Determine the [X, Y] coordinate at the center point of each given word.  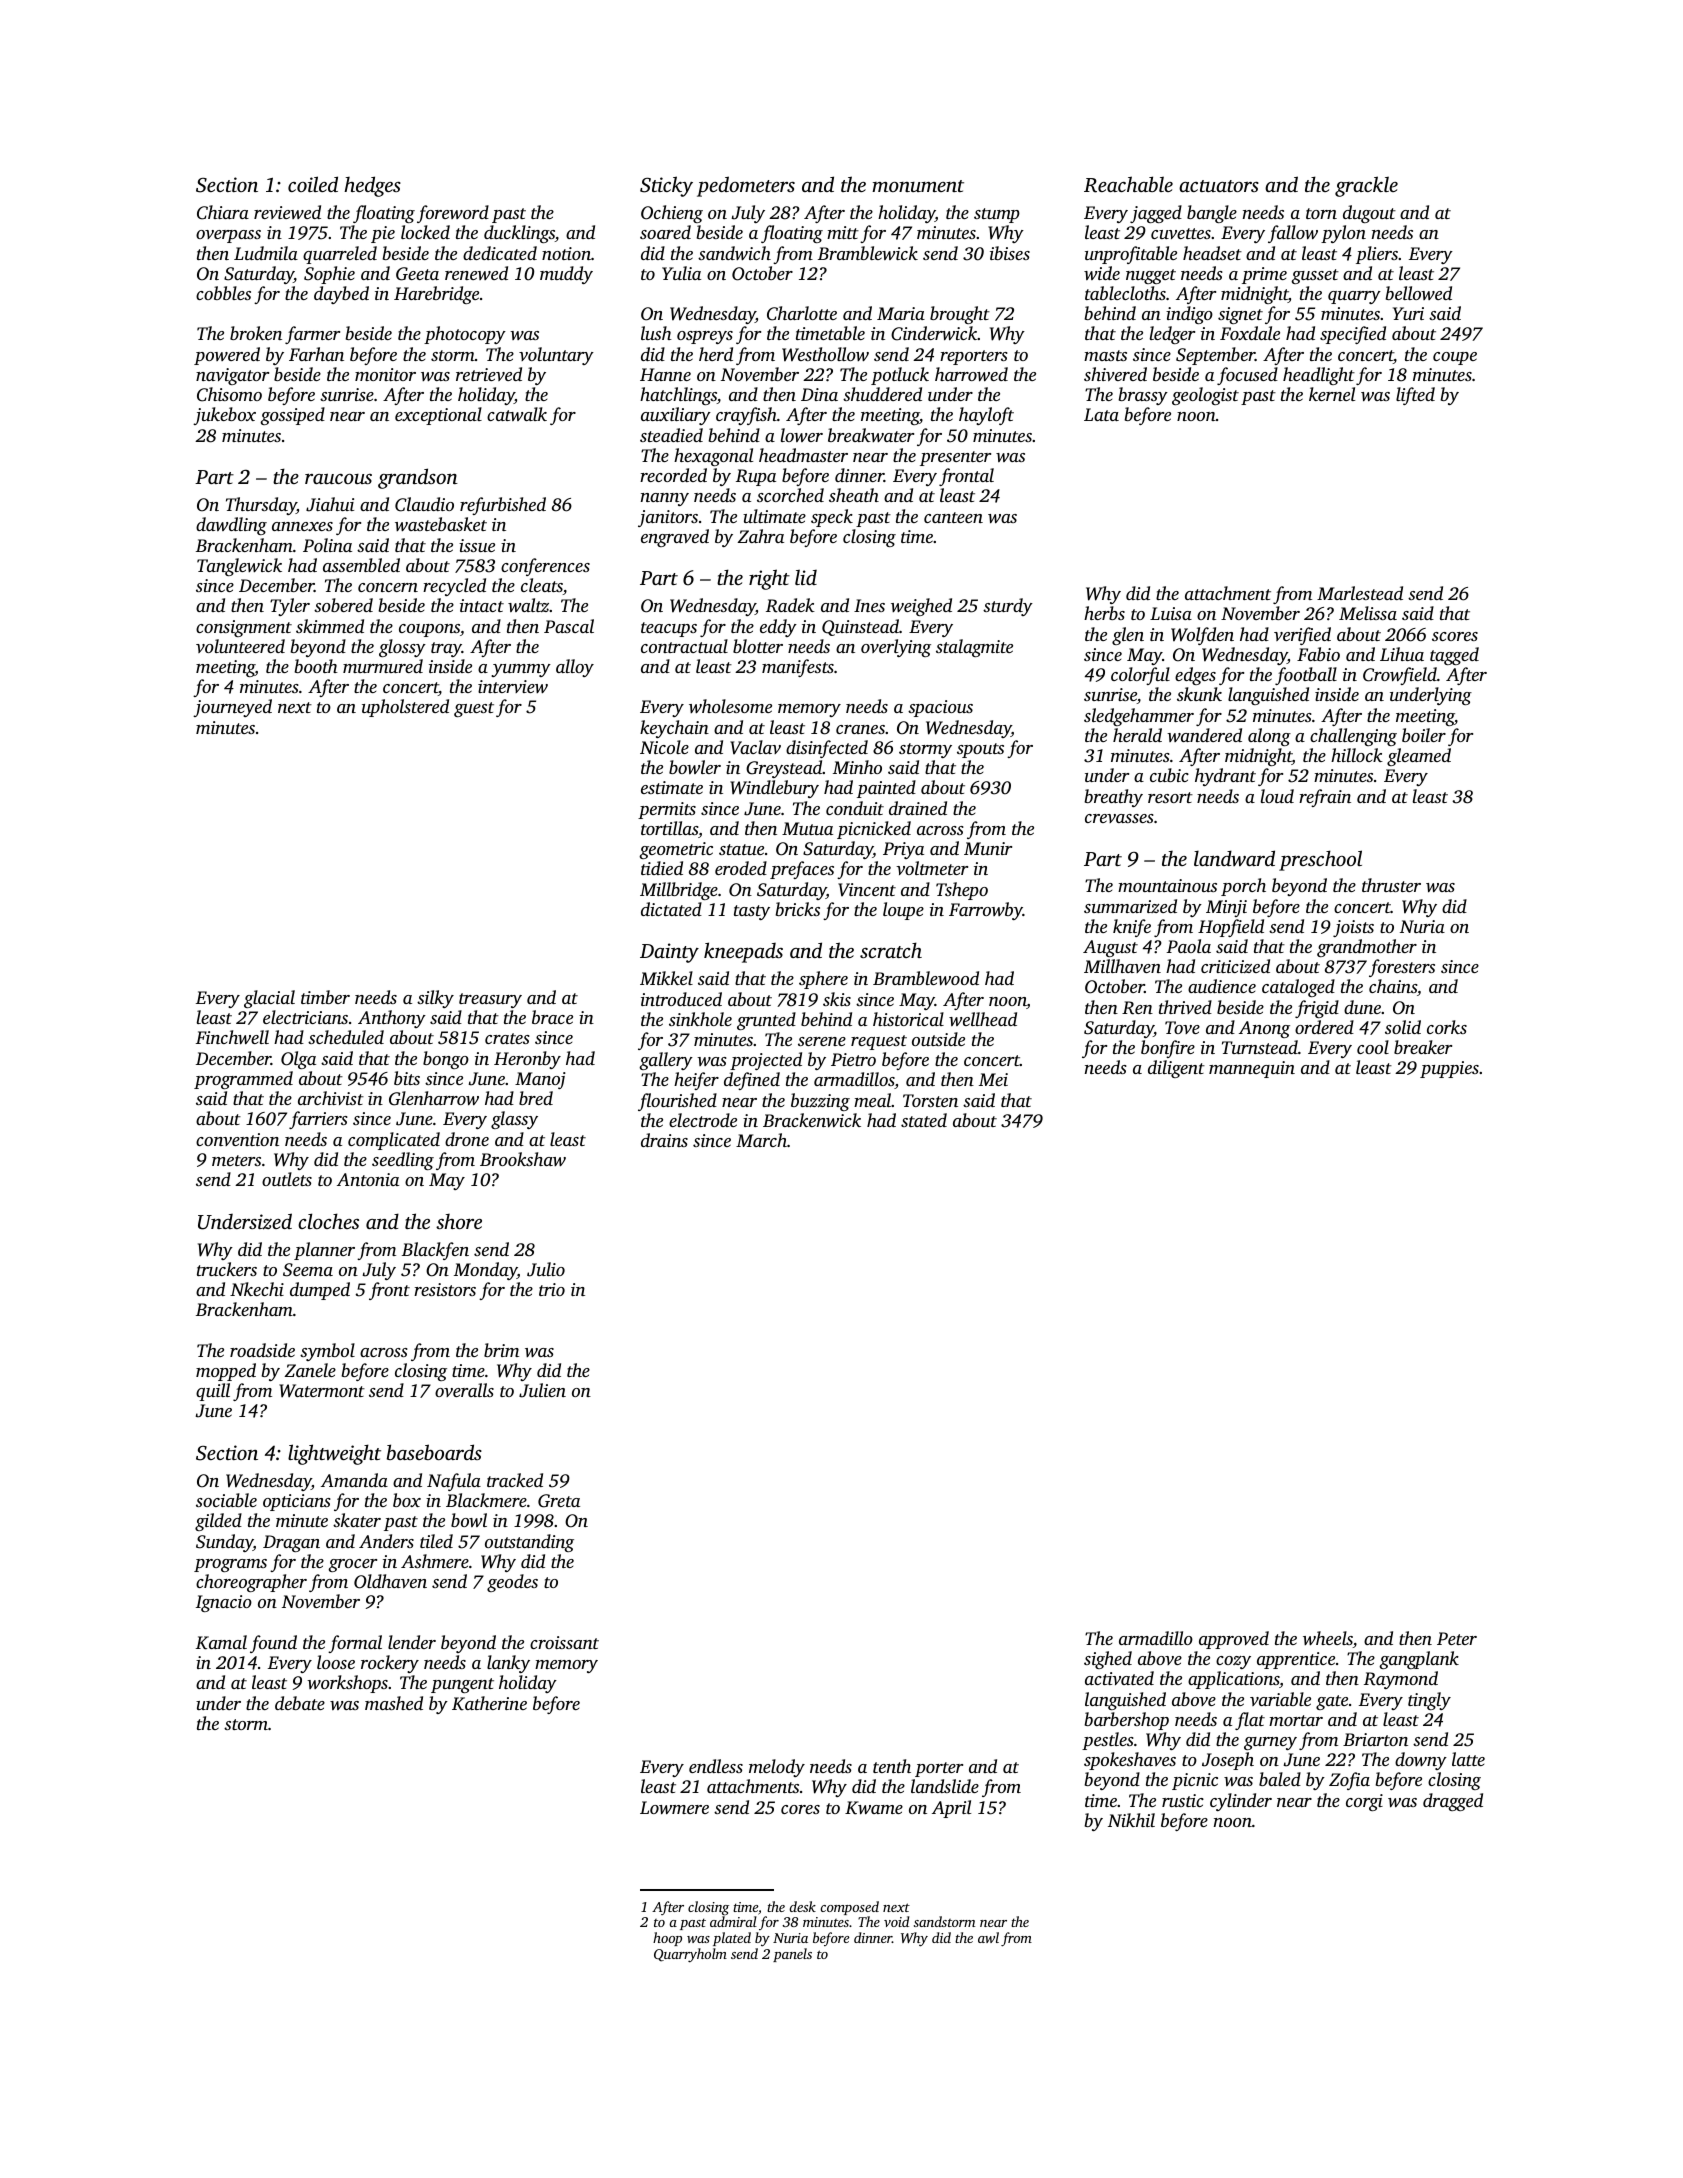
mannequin [1252, 1069]
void [896, 1921]
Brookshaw [523, 1159]
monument [918, 186]
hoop [667, 1939]
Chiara [223, 212]
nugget [1151, 276]
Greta [559, 1501]
